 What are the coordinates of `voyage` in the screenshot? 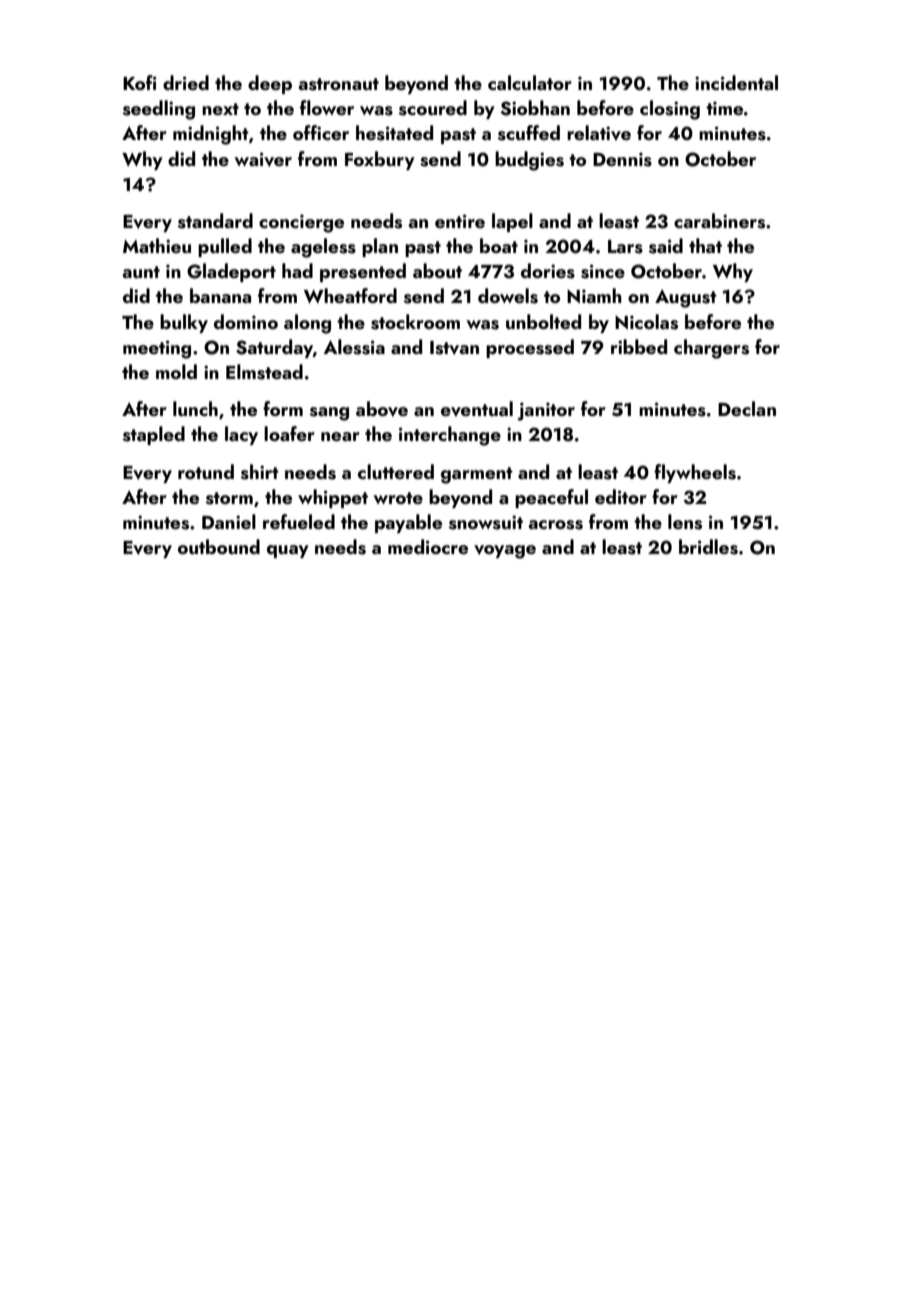 It's located at (505, 552).
